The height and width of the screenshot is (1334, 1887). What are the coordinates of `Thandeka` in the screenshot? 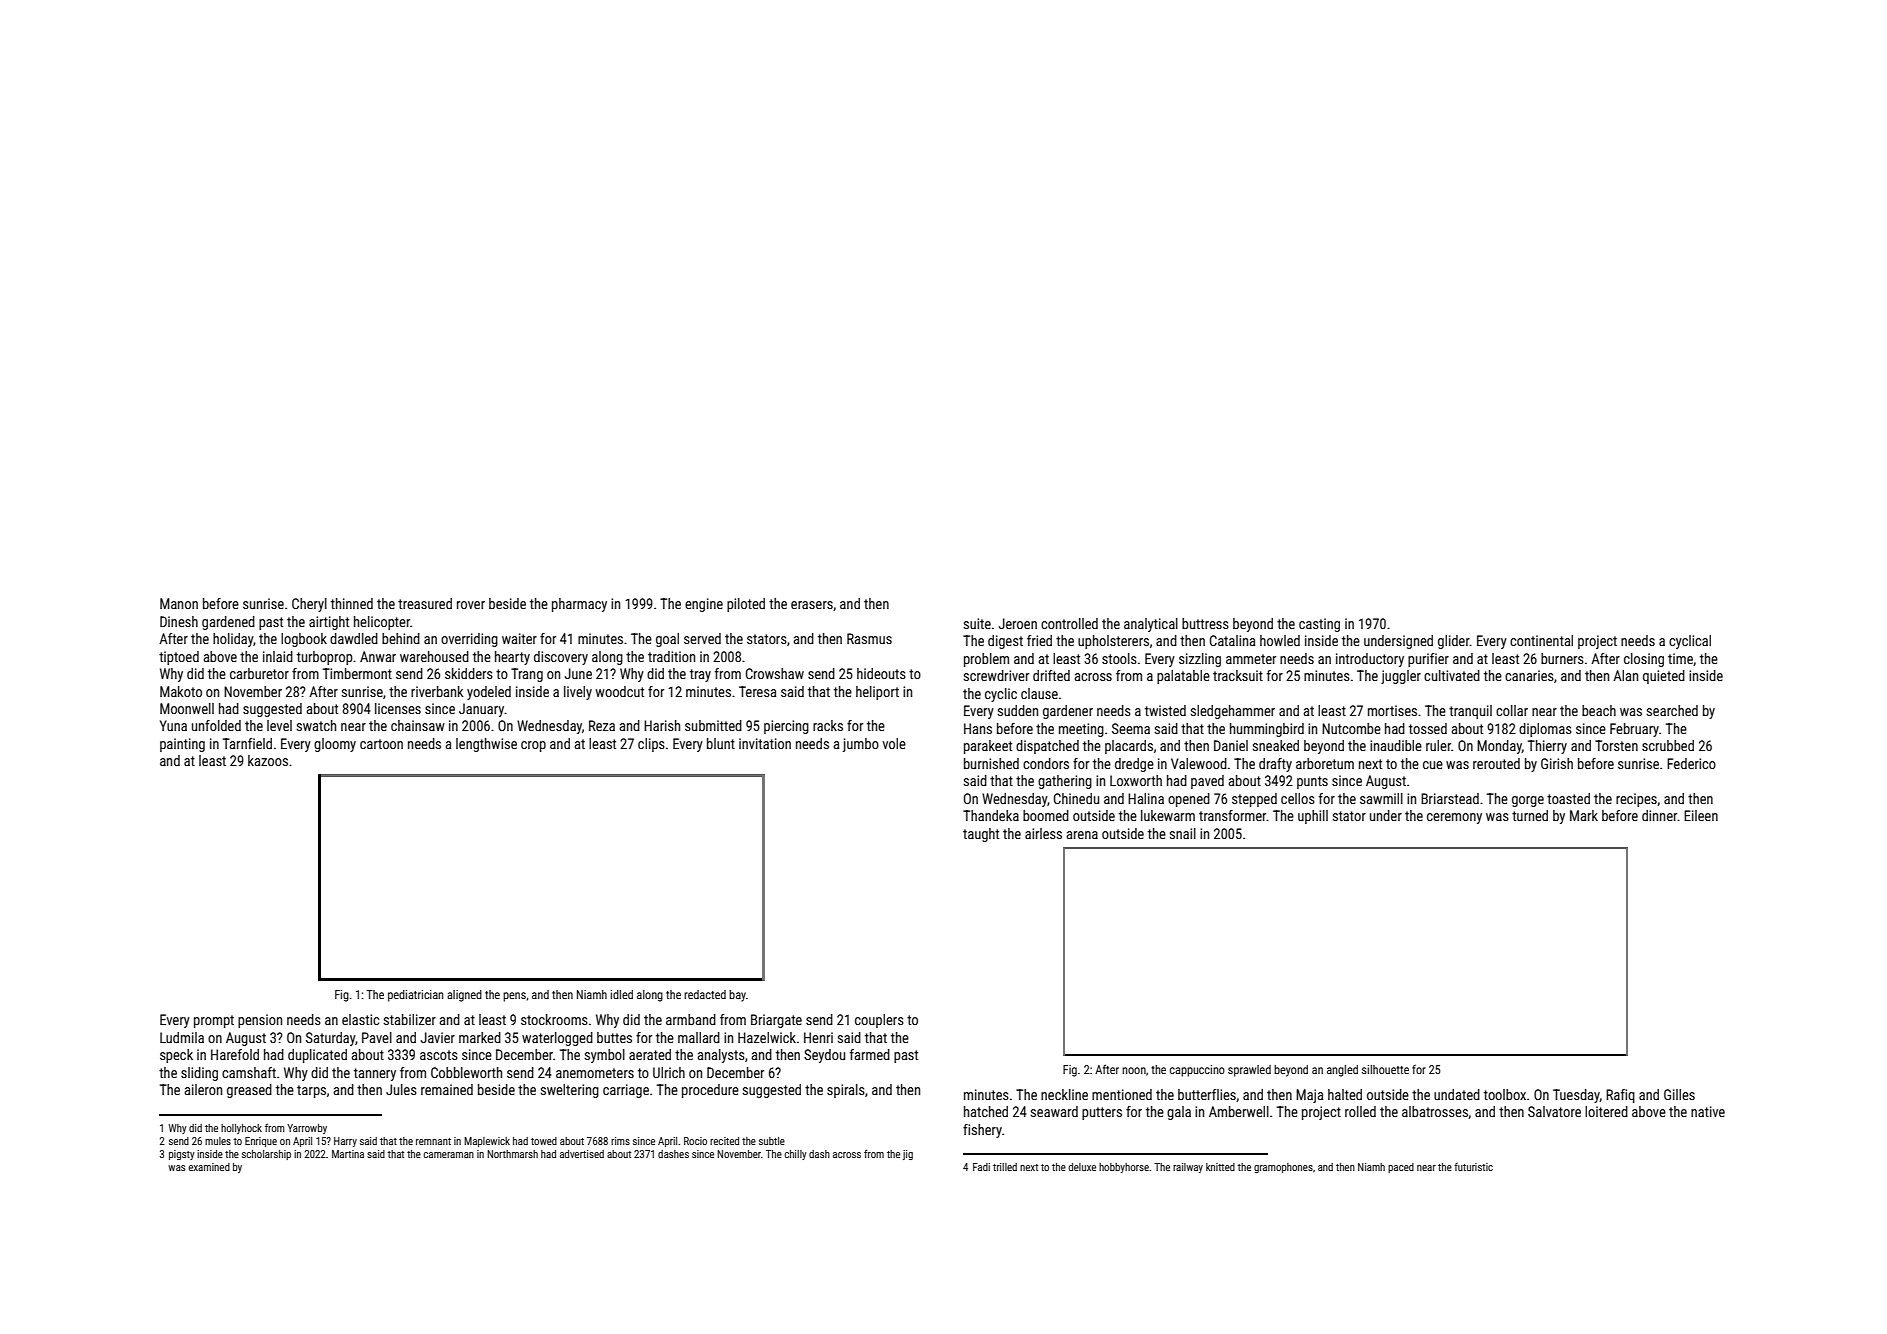 It's located at (991, 815).
